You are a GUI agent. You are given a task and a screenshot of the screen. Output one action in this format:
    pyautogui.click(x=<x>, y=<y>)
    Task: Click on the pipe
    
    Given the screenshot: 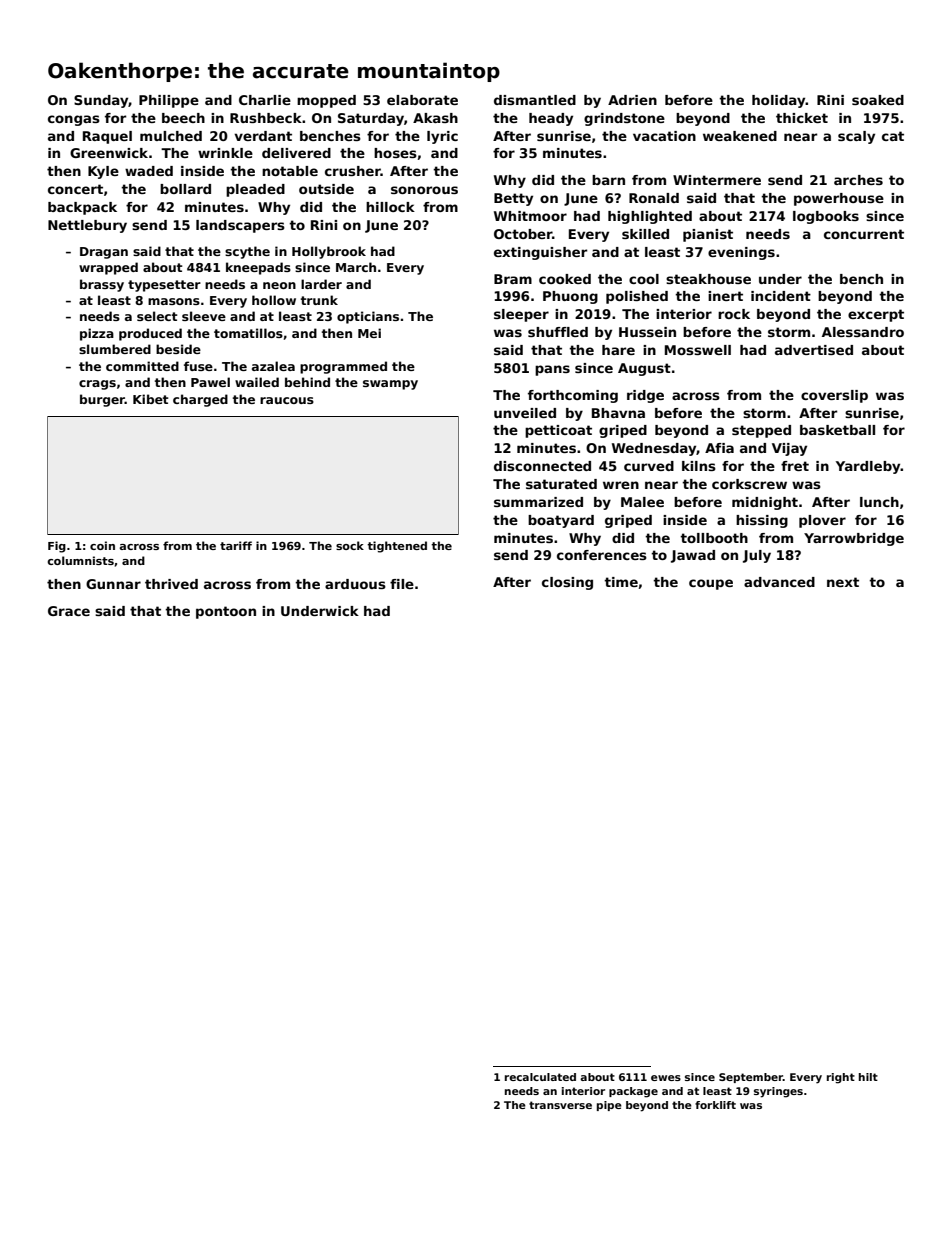 What is the action you would take?
    pyautogui.click(x=609, y=1106)
